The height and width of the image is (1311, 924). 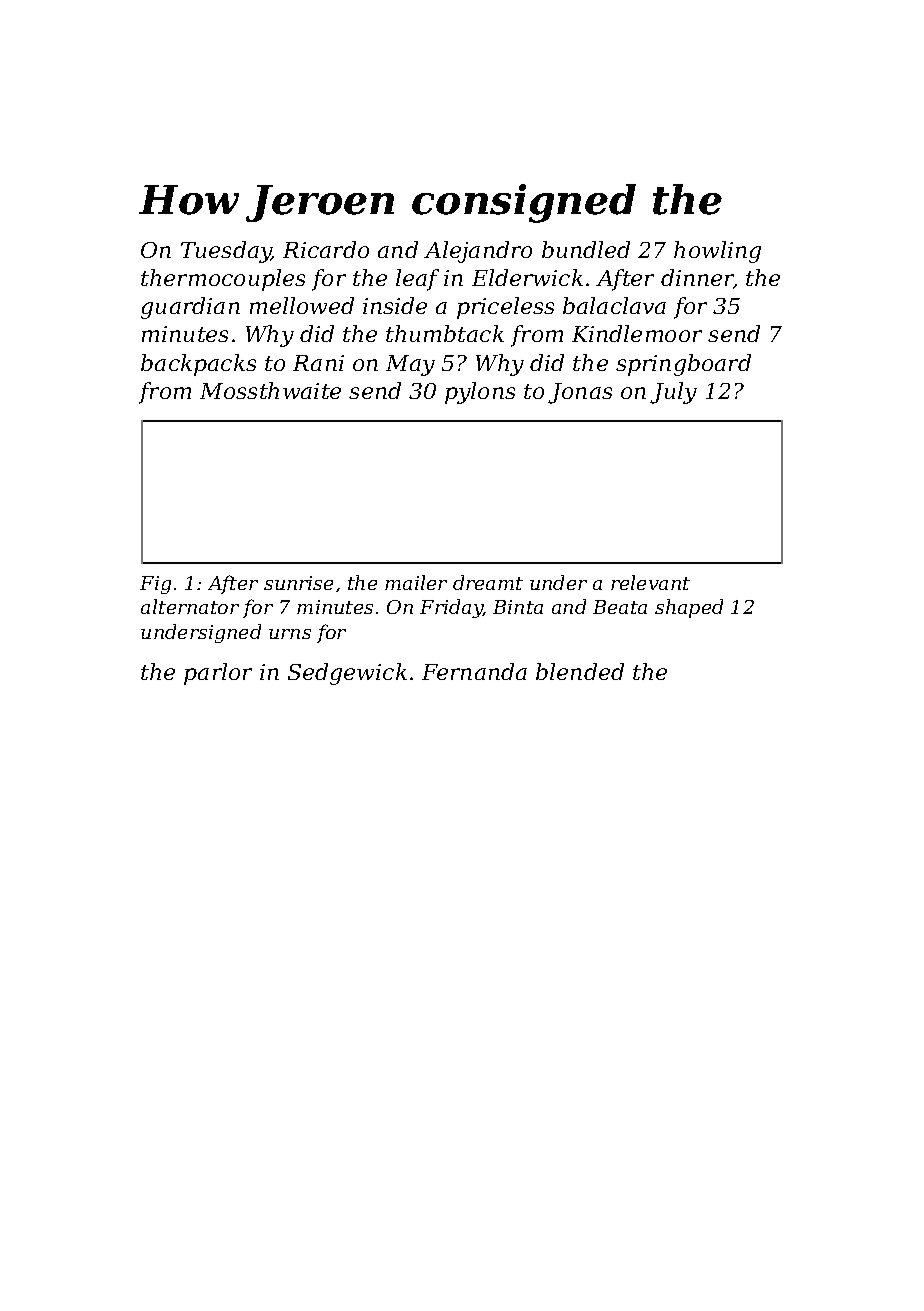 What do you see at coordinates (218, 674) in the image?
I see `parlor` at bounding box center [218, 674].
